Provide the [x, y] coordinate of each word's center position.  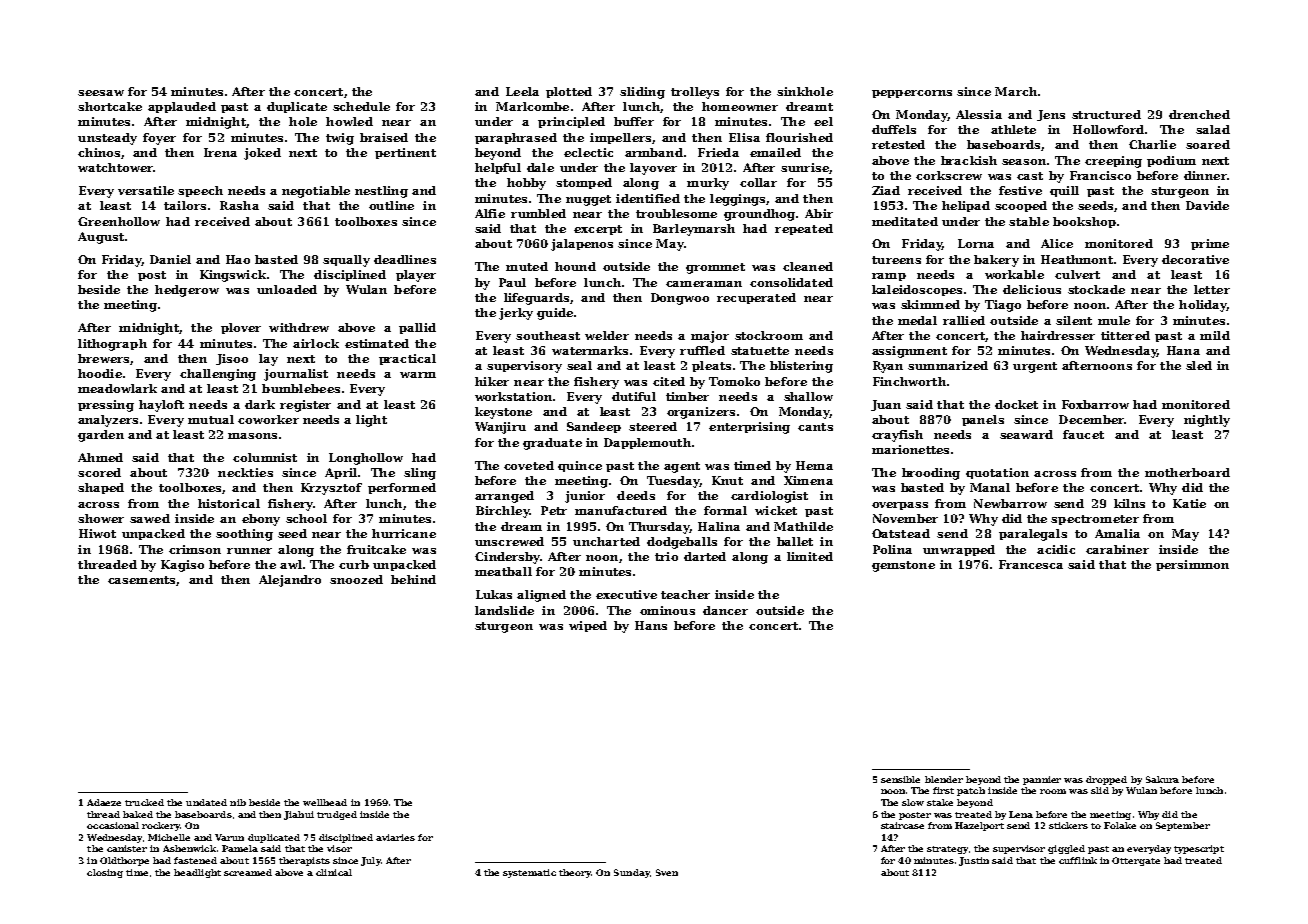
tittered [1125, 335]
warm [418, 375]
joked [262, 154]
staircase [902, 825]
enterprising [749, 428]
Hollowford [1108, 129]
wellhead [325, 802]
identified [648, 198]
